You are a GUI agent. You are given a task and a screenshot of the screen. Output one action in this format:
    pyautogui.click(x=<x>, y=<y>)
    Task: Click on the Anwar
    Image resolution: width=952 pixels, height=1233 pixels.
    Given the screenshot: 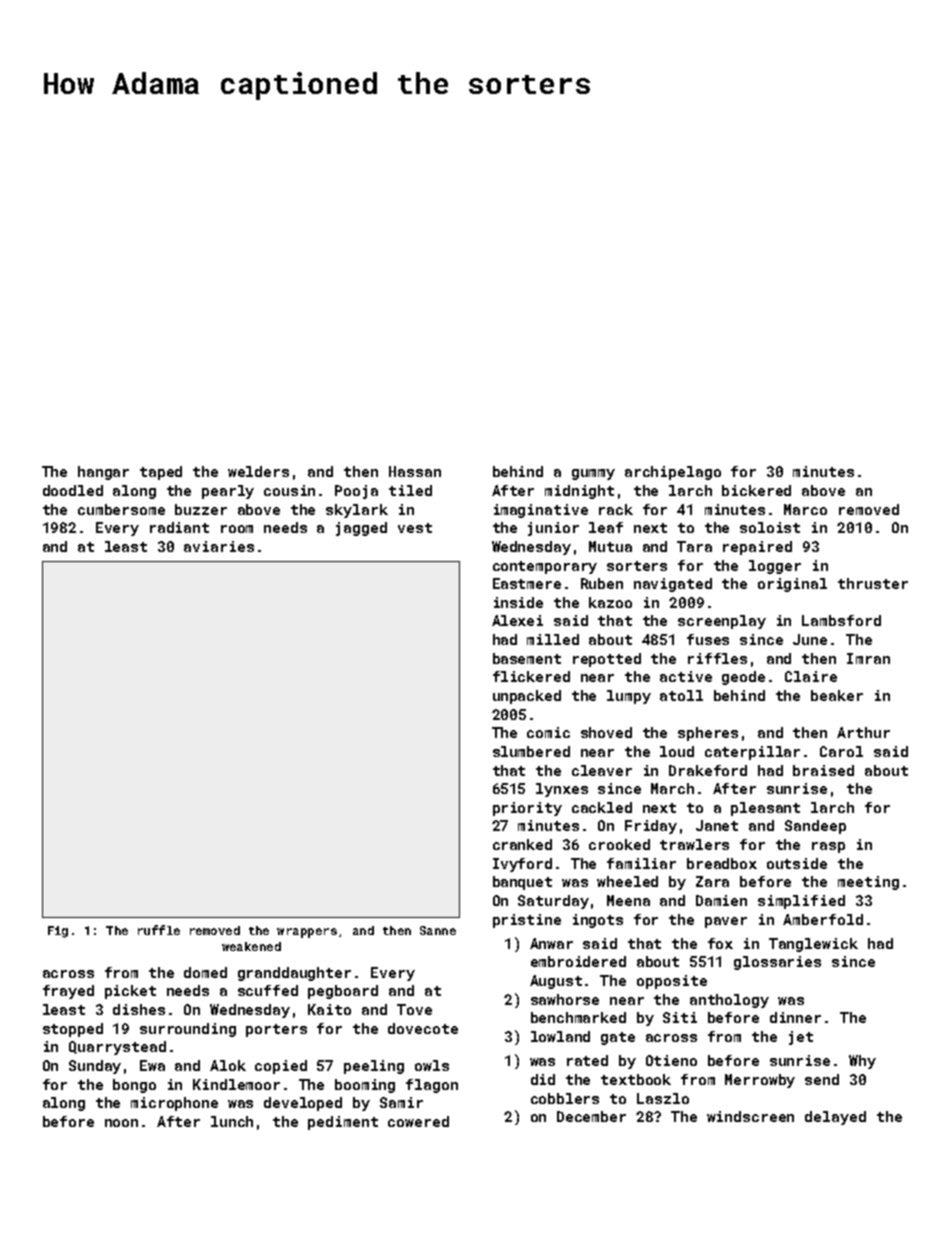 What is the action you would take?
    pyautogui.click(x=551, y=943)
